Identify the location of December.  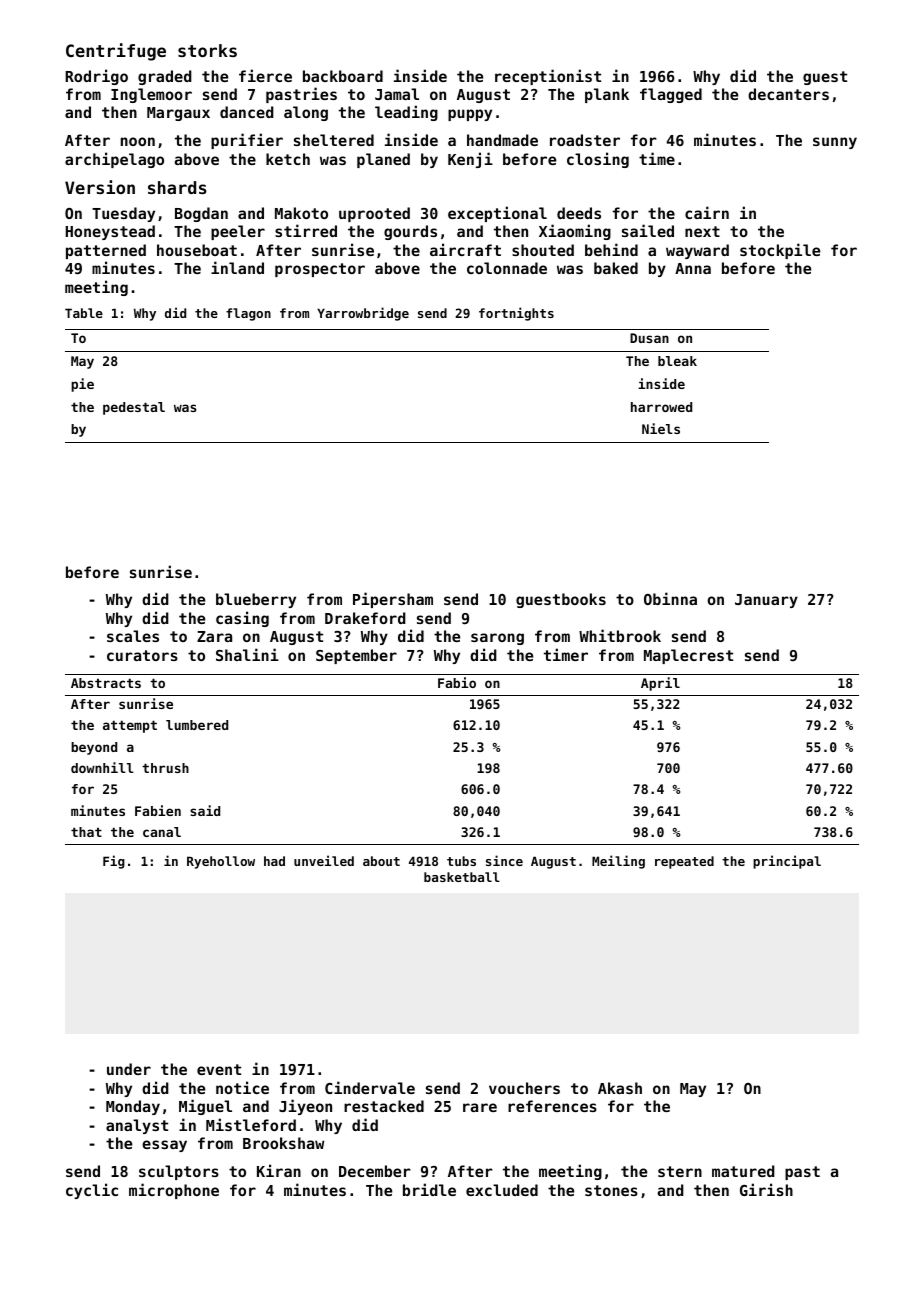
(375, 1171).
